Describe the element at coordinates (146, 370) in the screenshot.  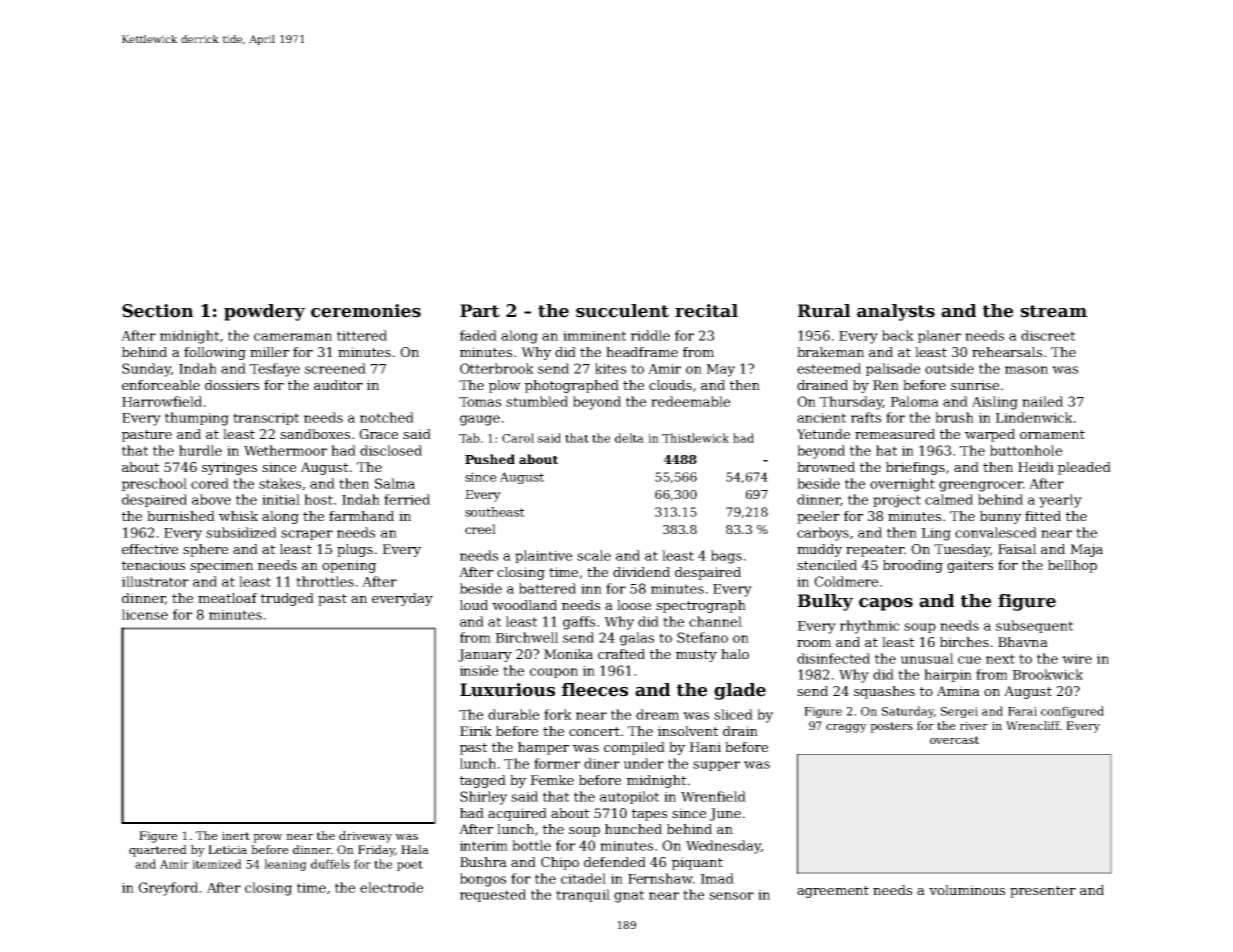
I see `Sunday` at that location.
